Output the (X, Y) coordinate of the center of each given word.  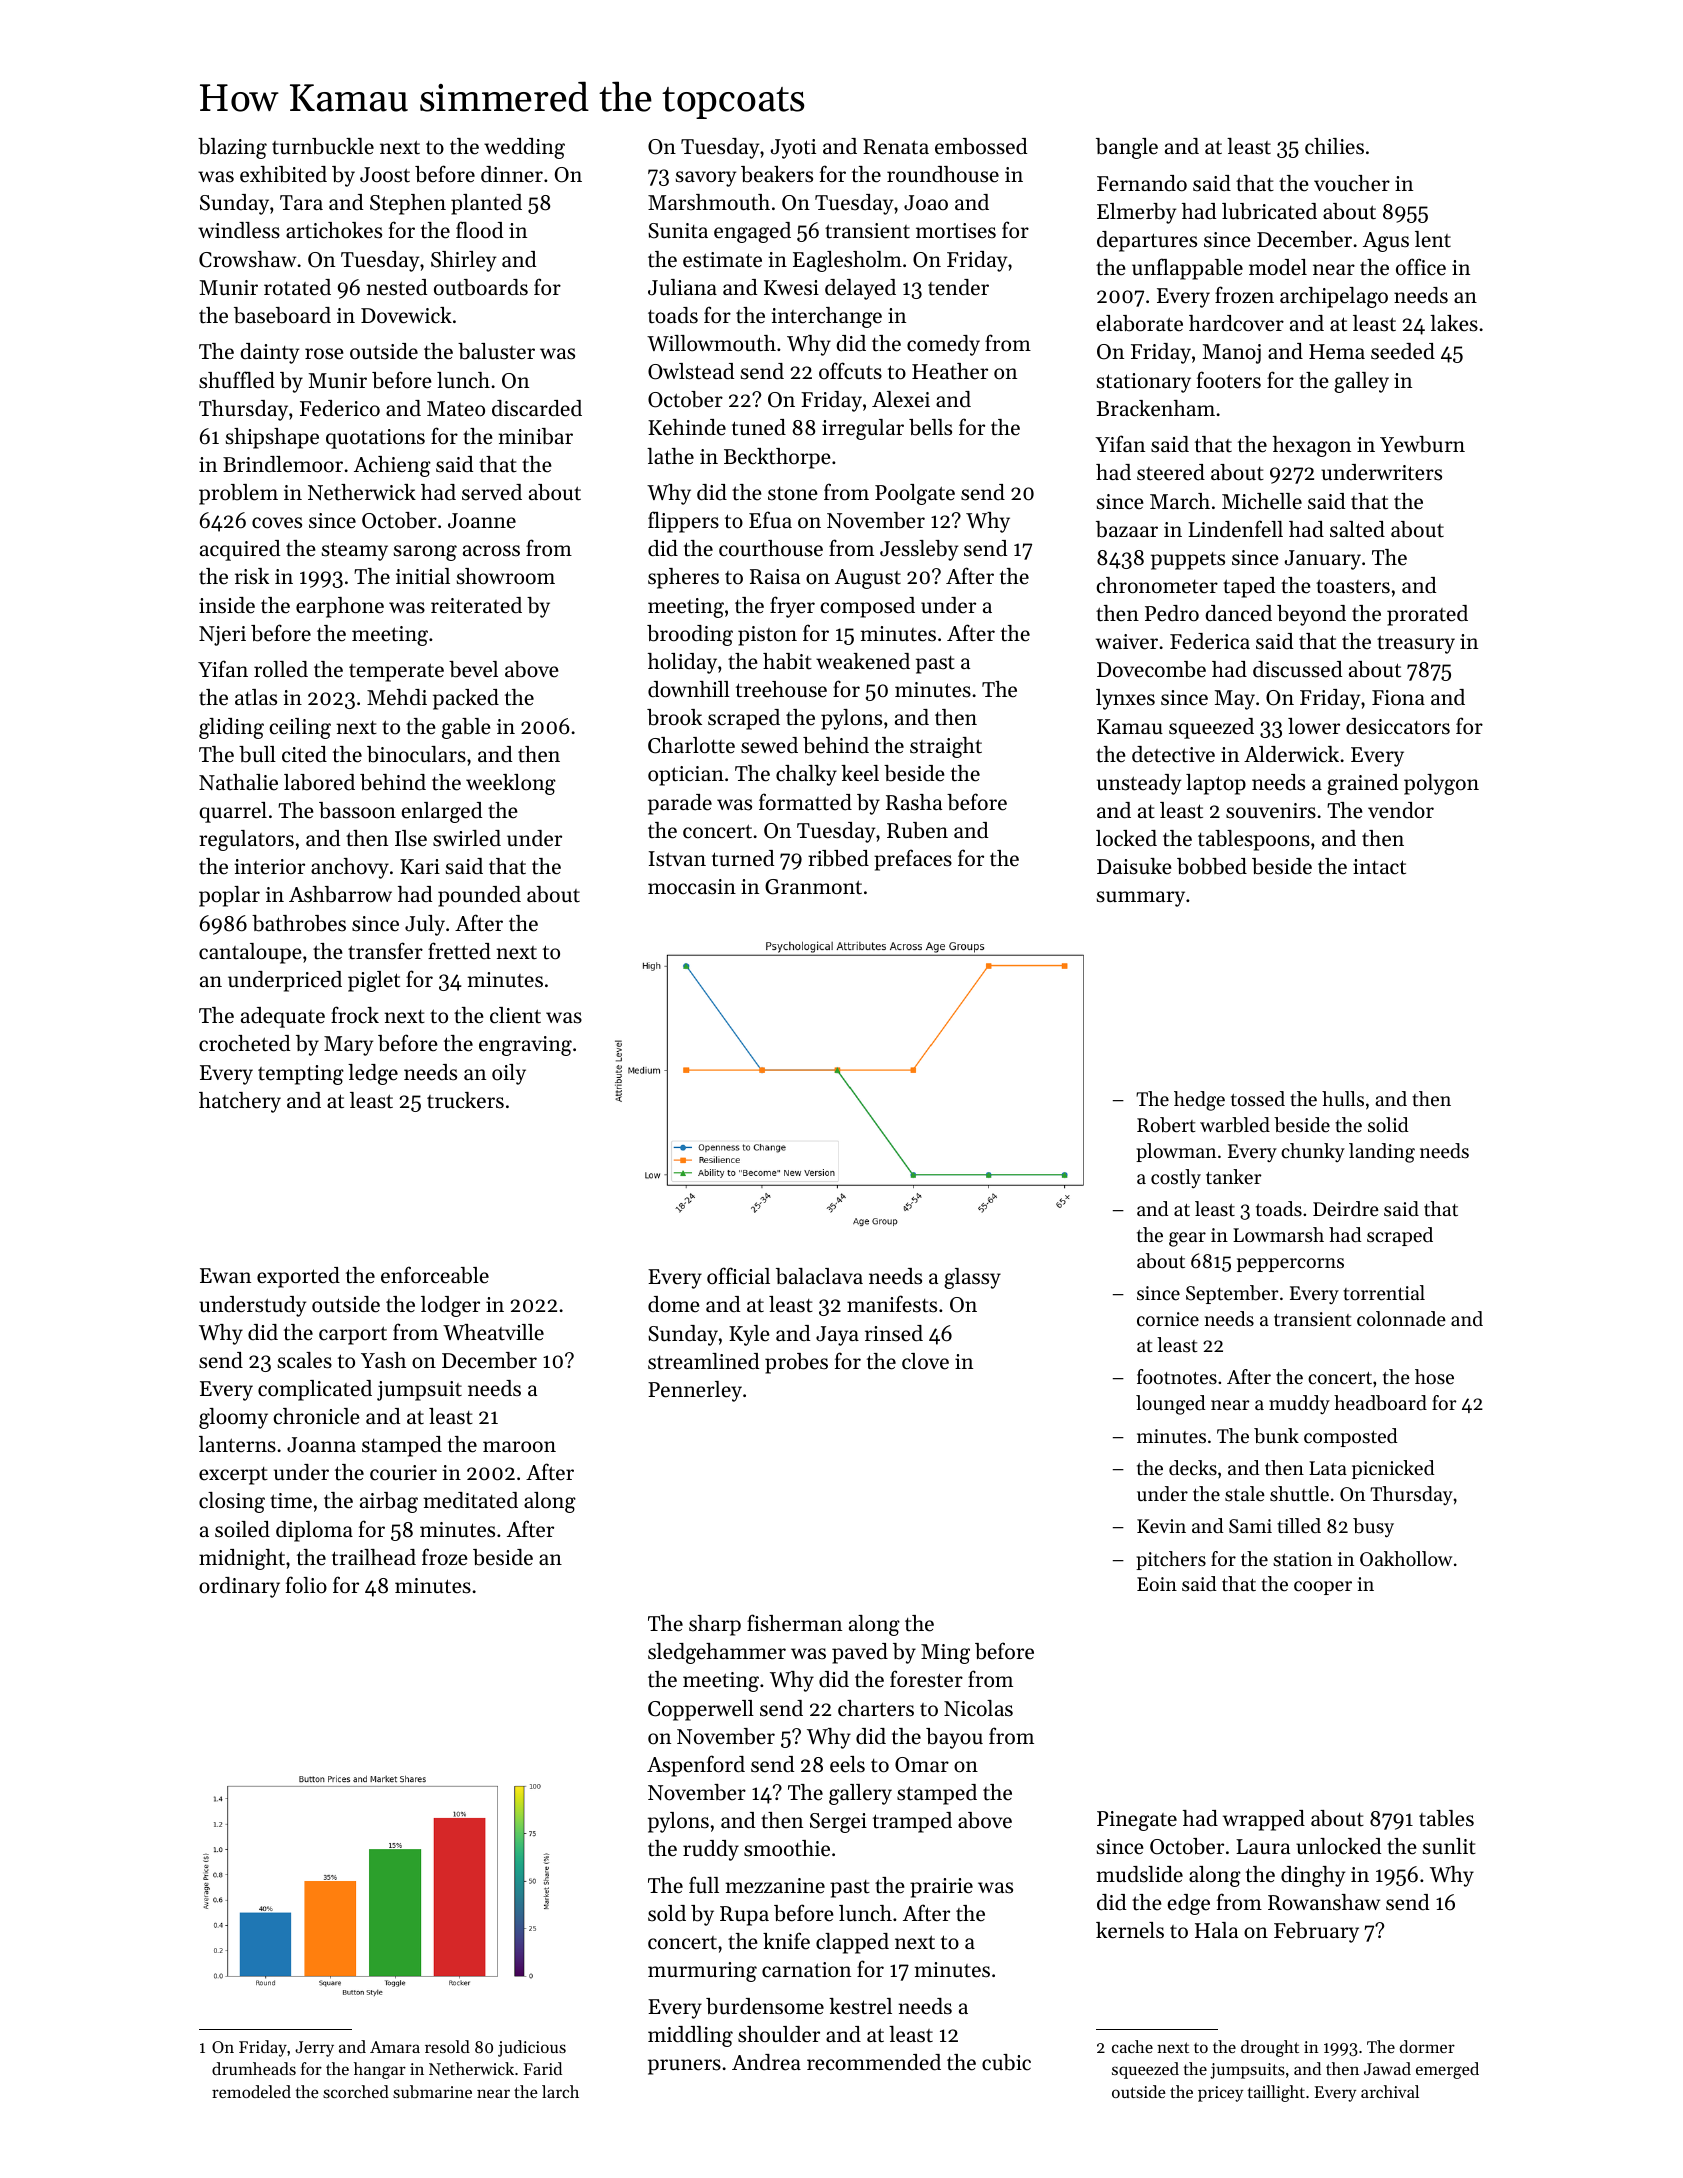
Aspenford (696, 1766)
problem (238, 494)
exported (298, 1277)
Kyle (749, 1335)
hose (1434, 1377)
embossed (981, 146)
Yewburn (1422, 444)
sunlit (1449, 1846)
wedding (524, 148)
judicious (532, 2048)
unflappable (1187, 269)
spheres (683, 578)
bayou (954, 1738)
